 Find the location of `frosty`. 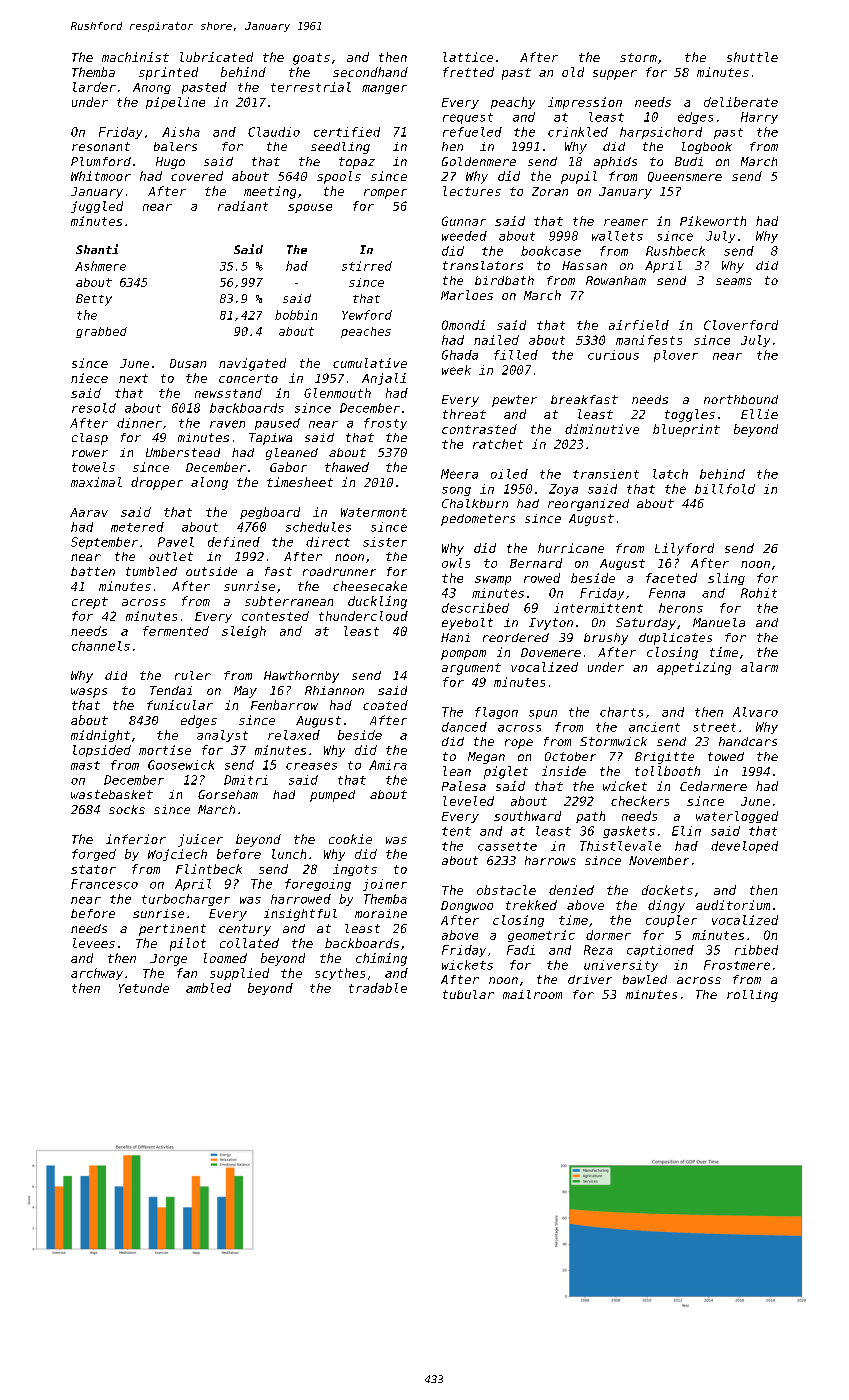

frosty is located at coordinates (385, 424).
